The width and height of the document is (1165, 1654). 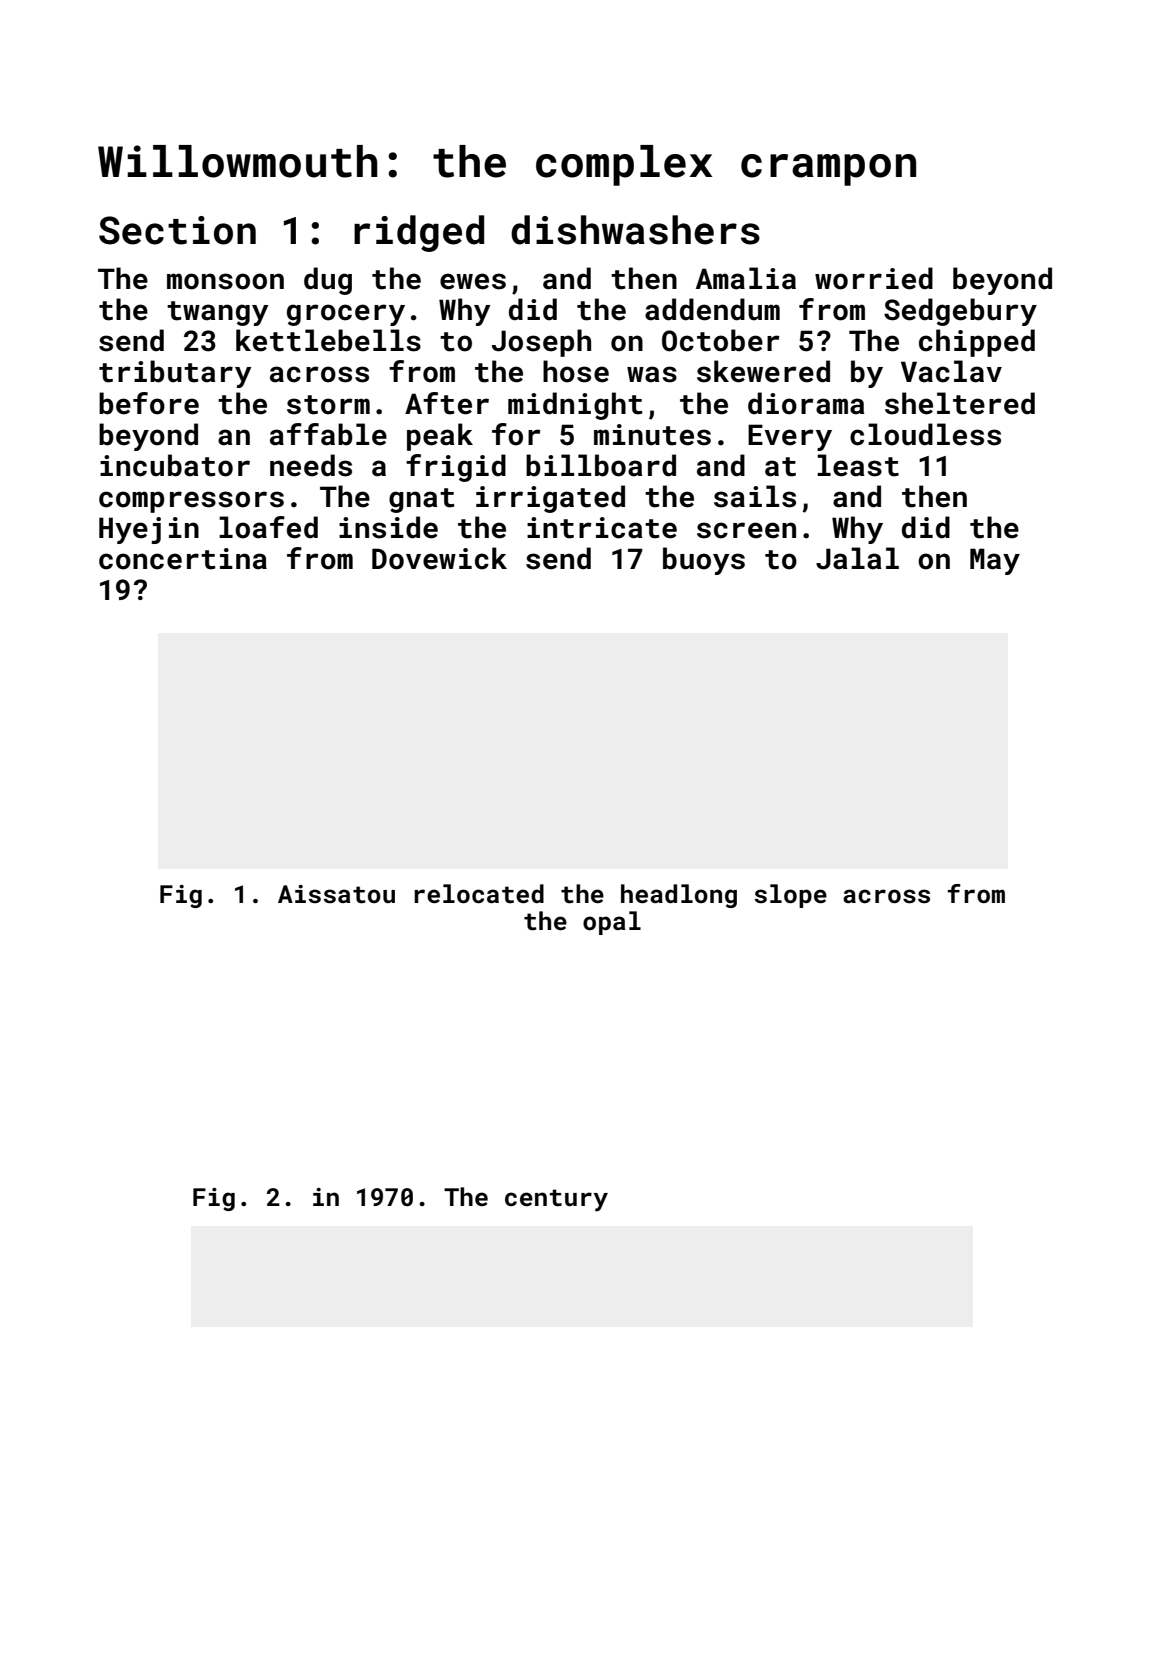 I want to click on twangy, so click(x=218, y=313).
